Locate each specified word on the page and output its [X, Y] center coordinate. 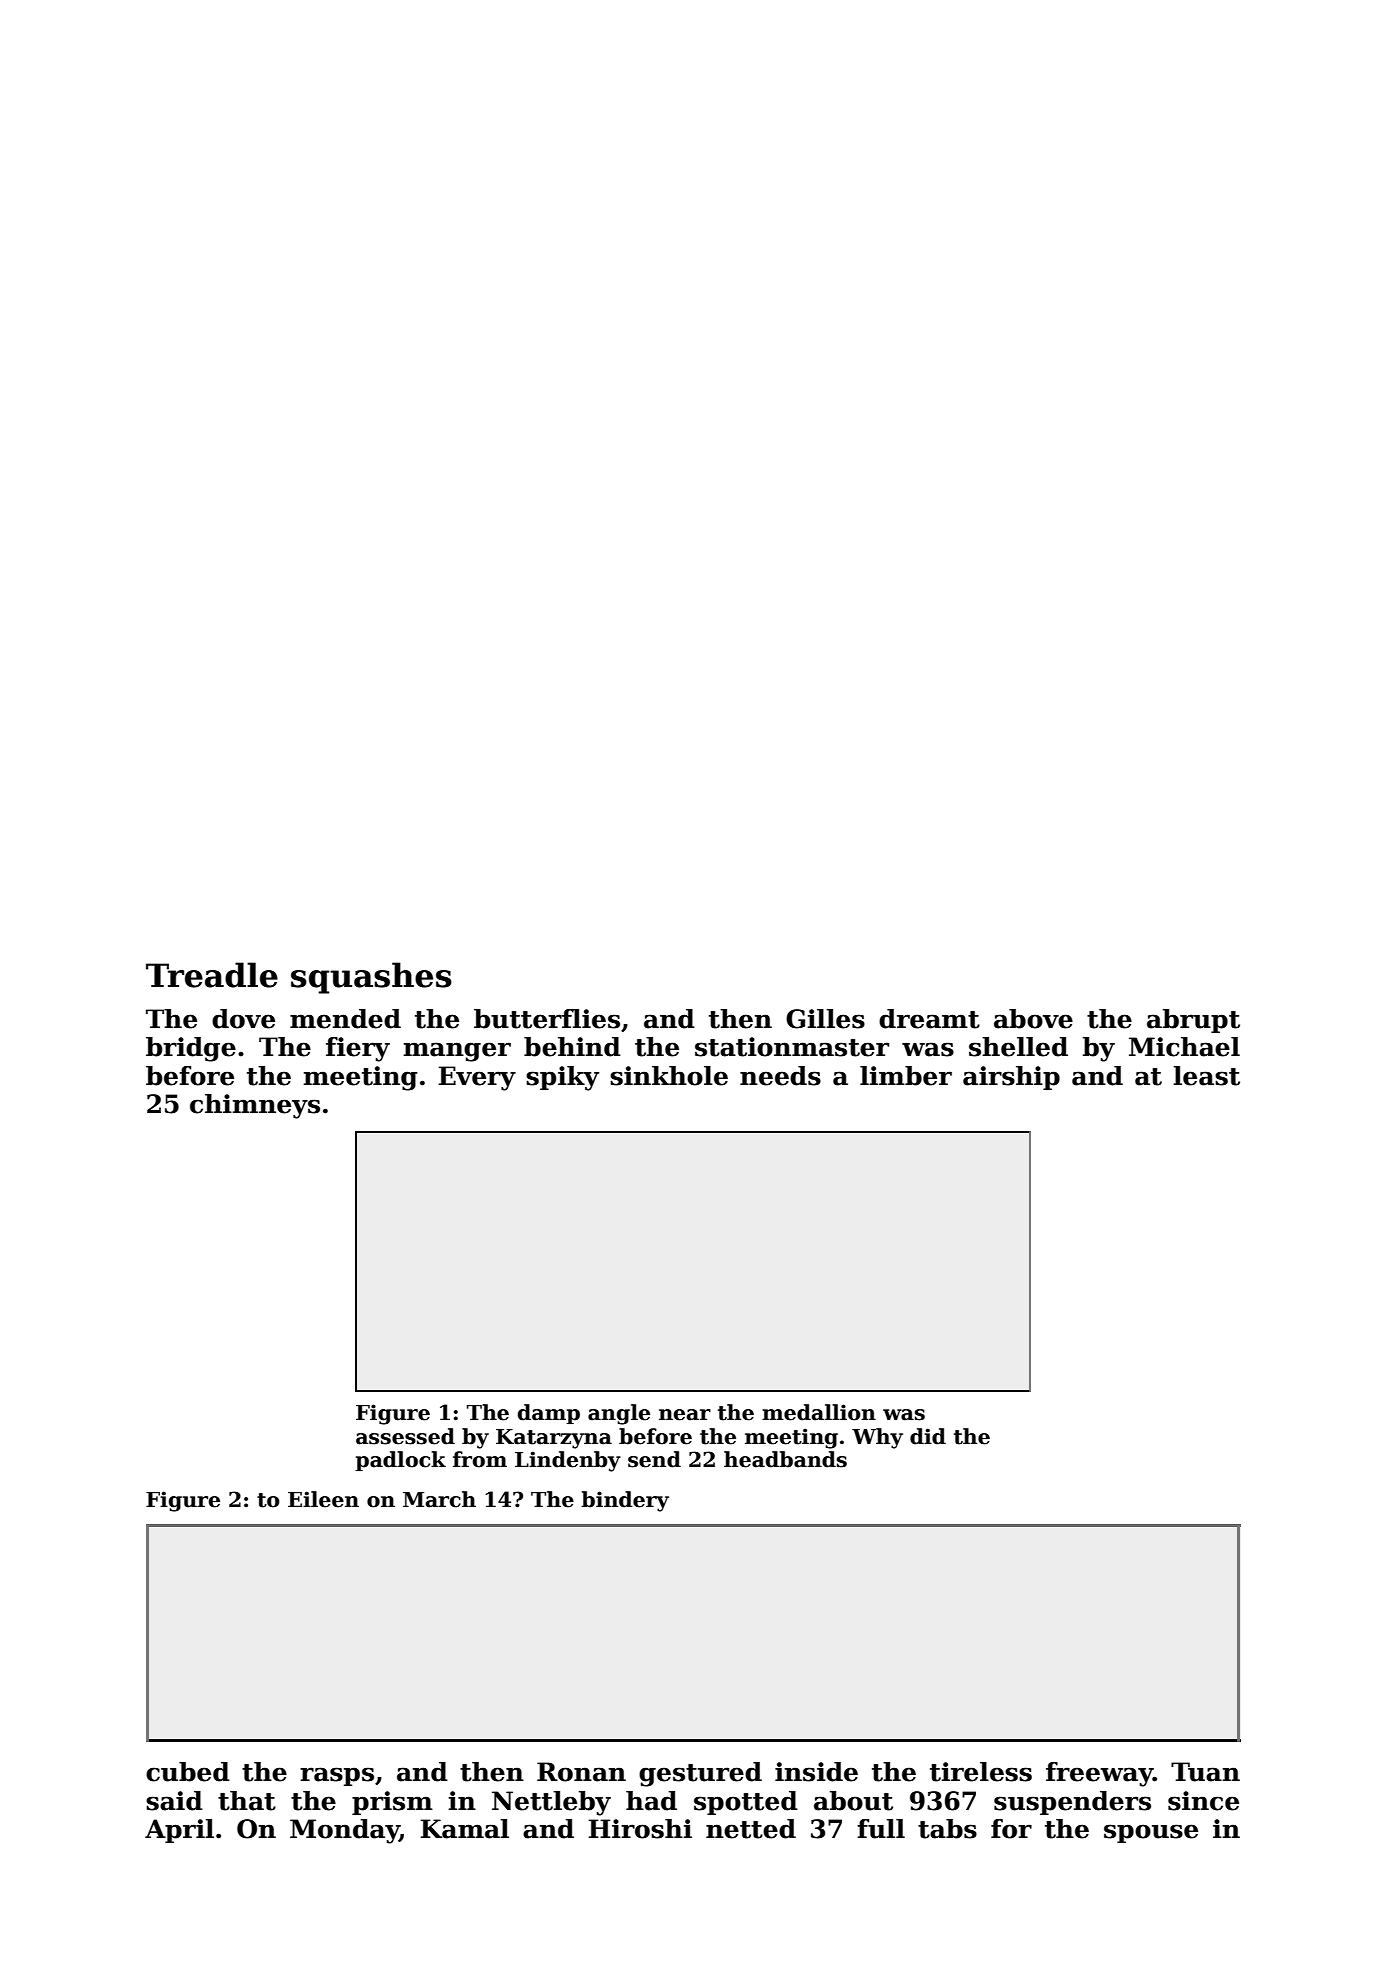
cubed [188, 1772]
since [1203, 1801]
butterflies [547, 1019]
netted [751, 1829]
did [928, 1436]
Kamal [464, 1829]
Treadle [212, 975]
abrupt [1193, 1021]
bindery [625, 1501]
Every [477, 1078]
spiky [562, 1078]
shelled [1018, 1047]
